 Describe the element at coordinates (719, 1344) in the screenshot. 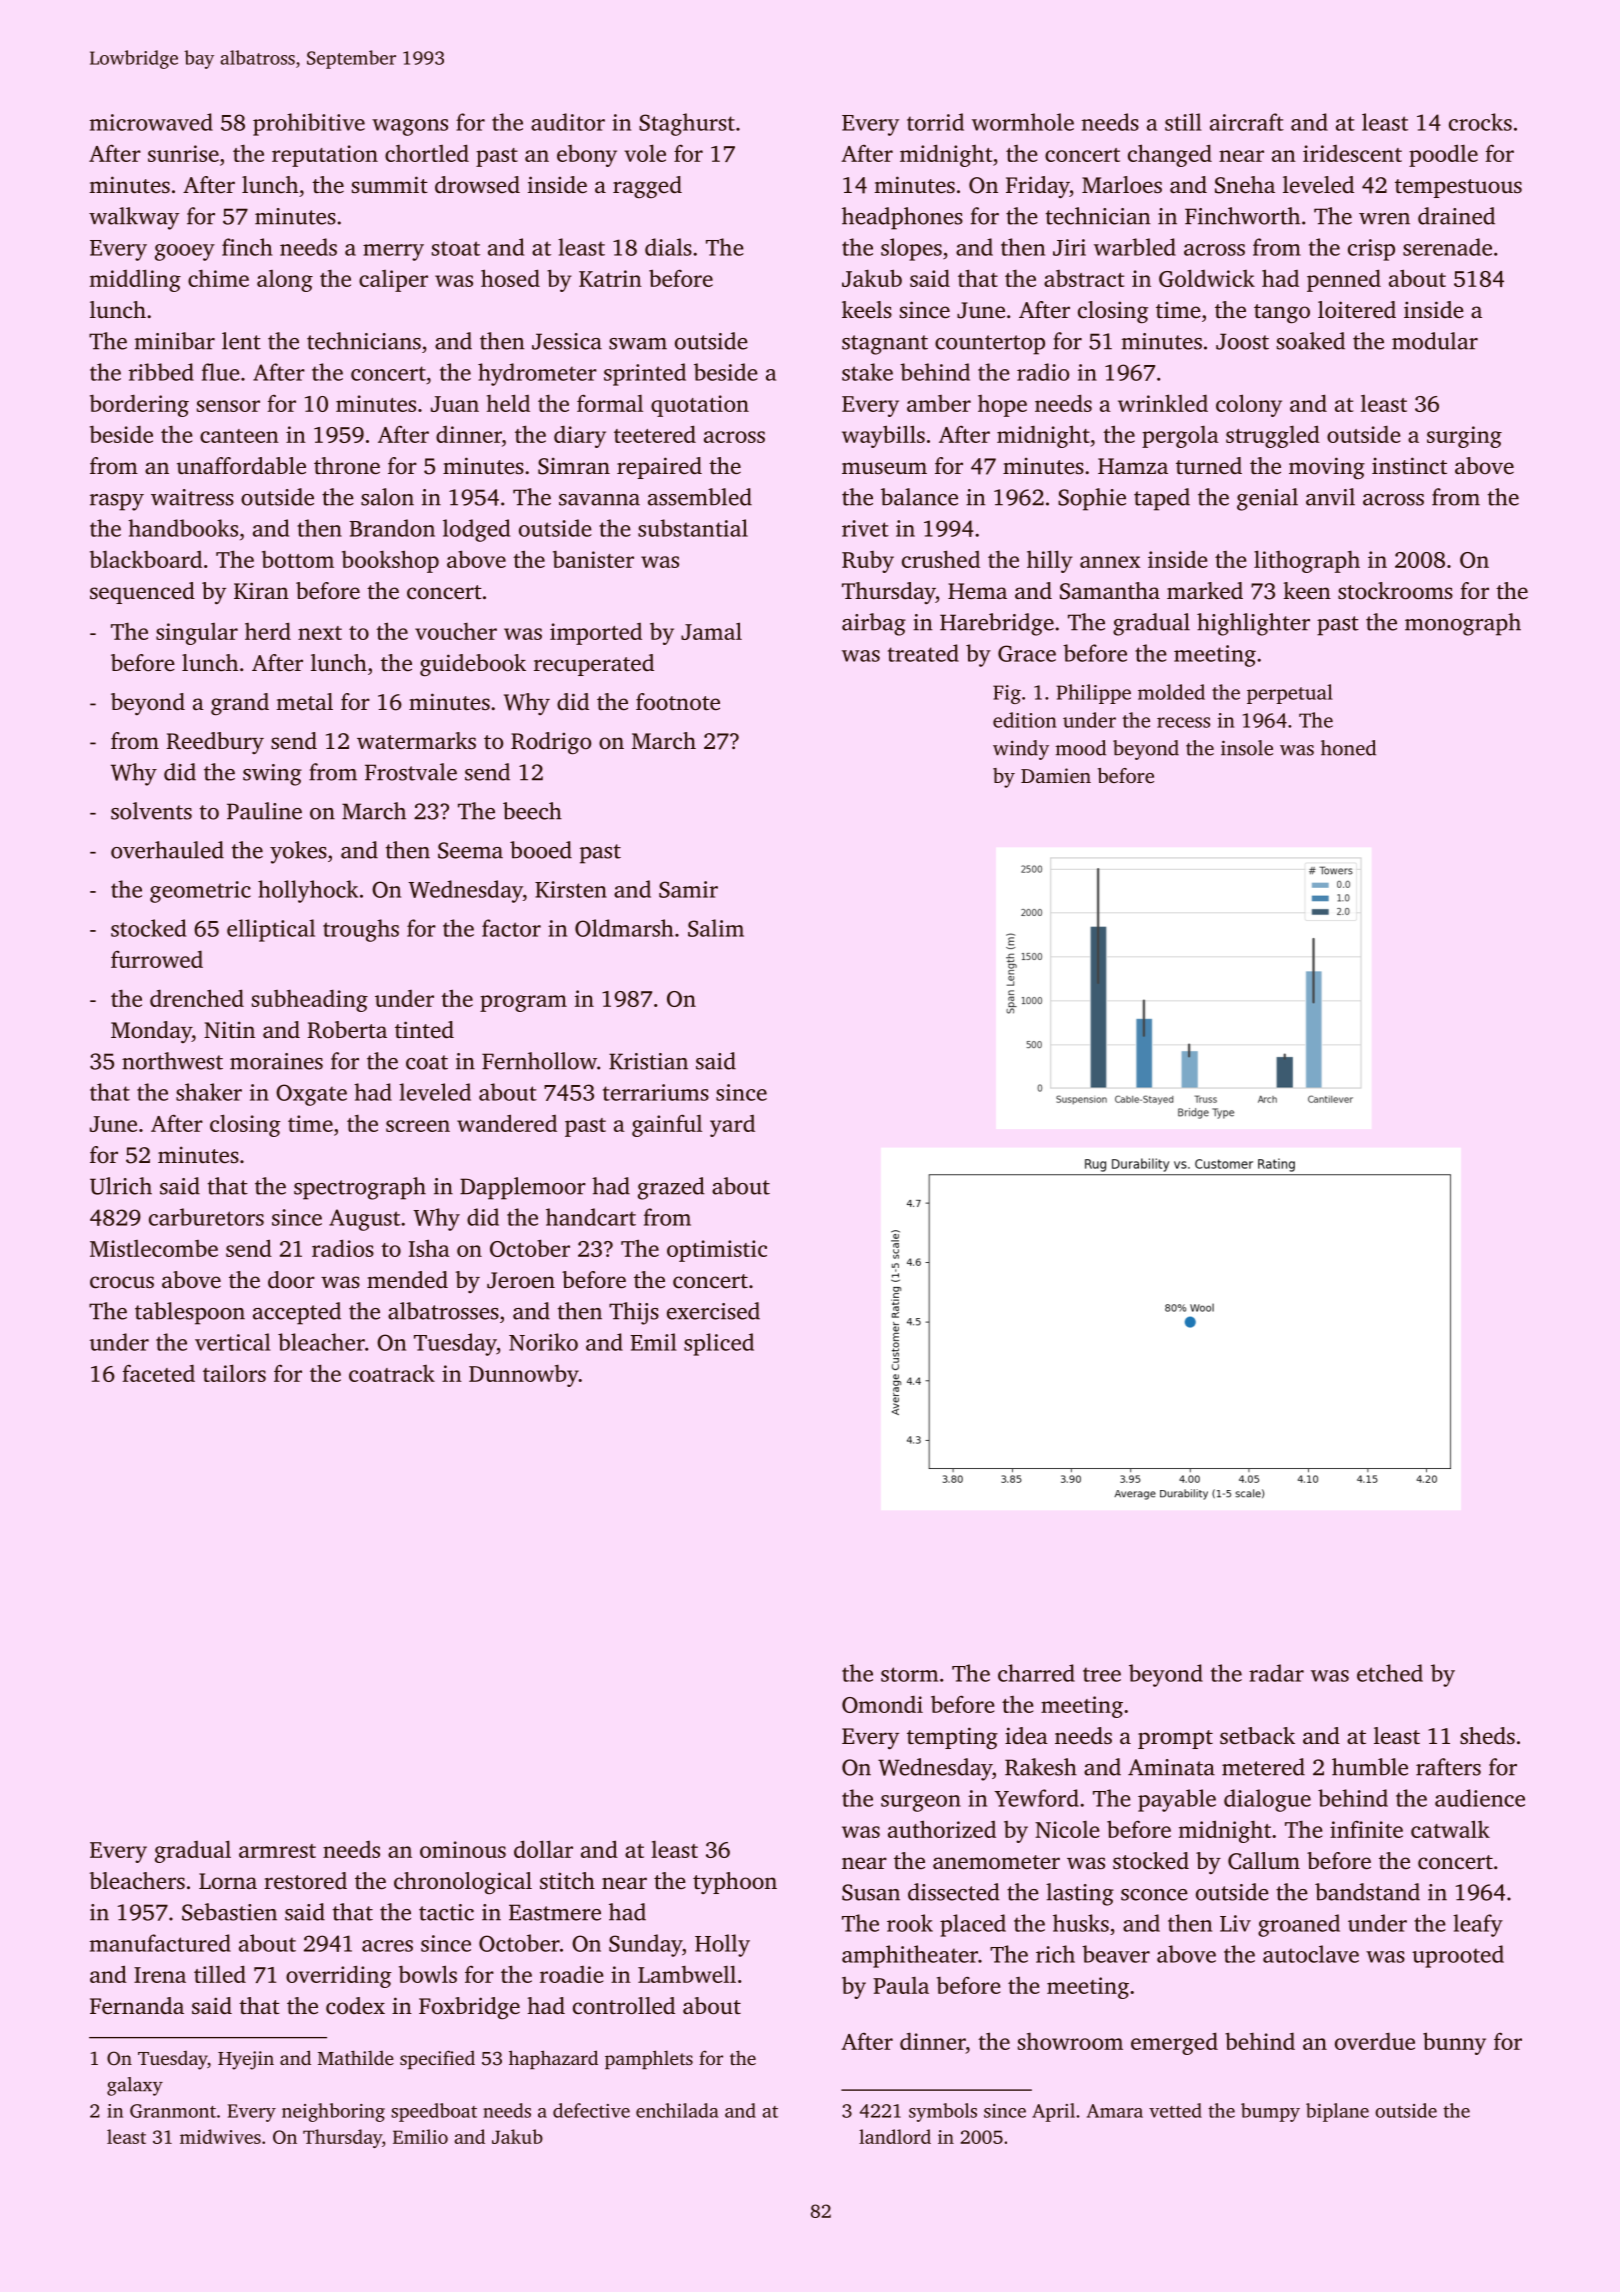

I see `spliced` at that location.
